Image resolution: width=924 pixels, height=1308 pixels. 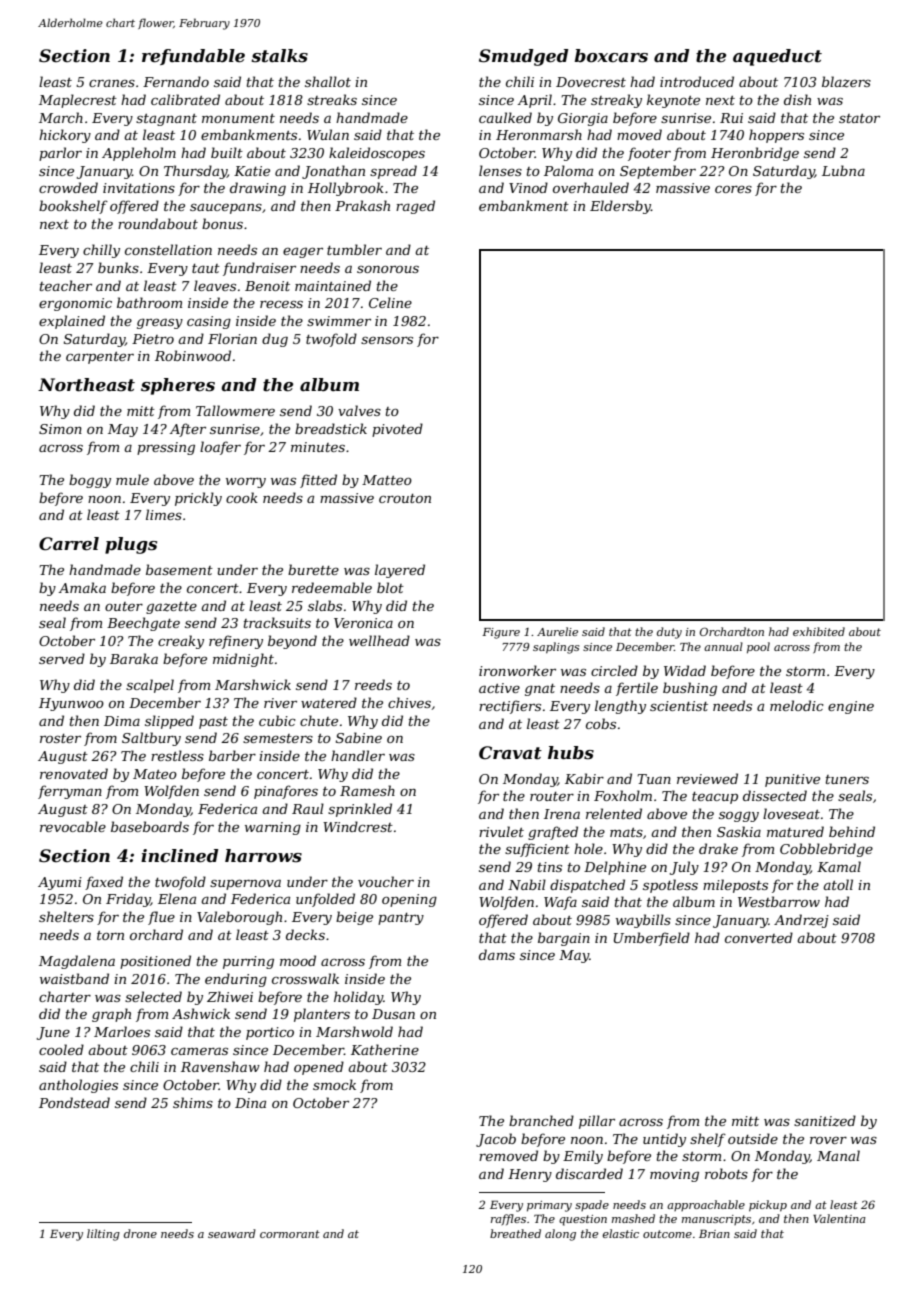 I want to click on Tuan, so click(x=654, y=779).
